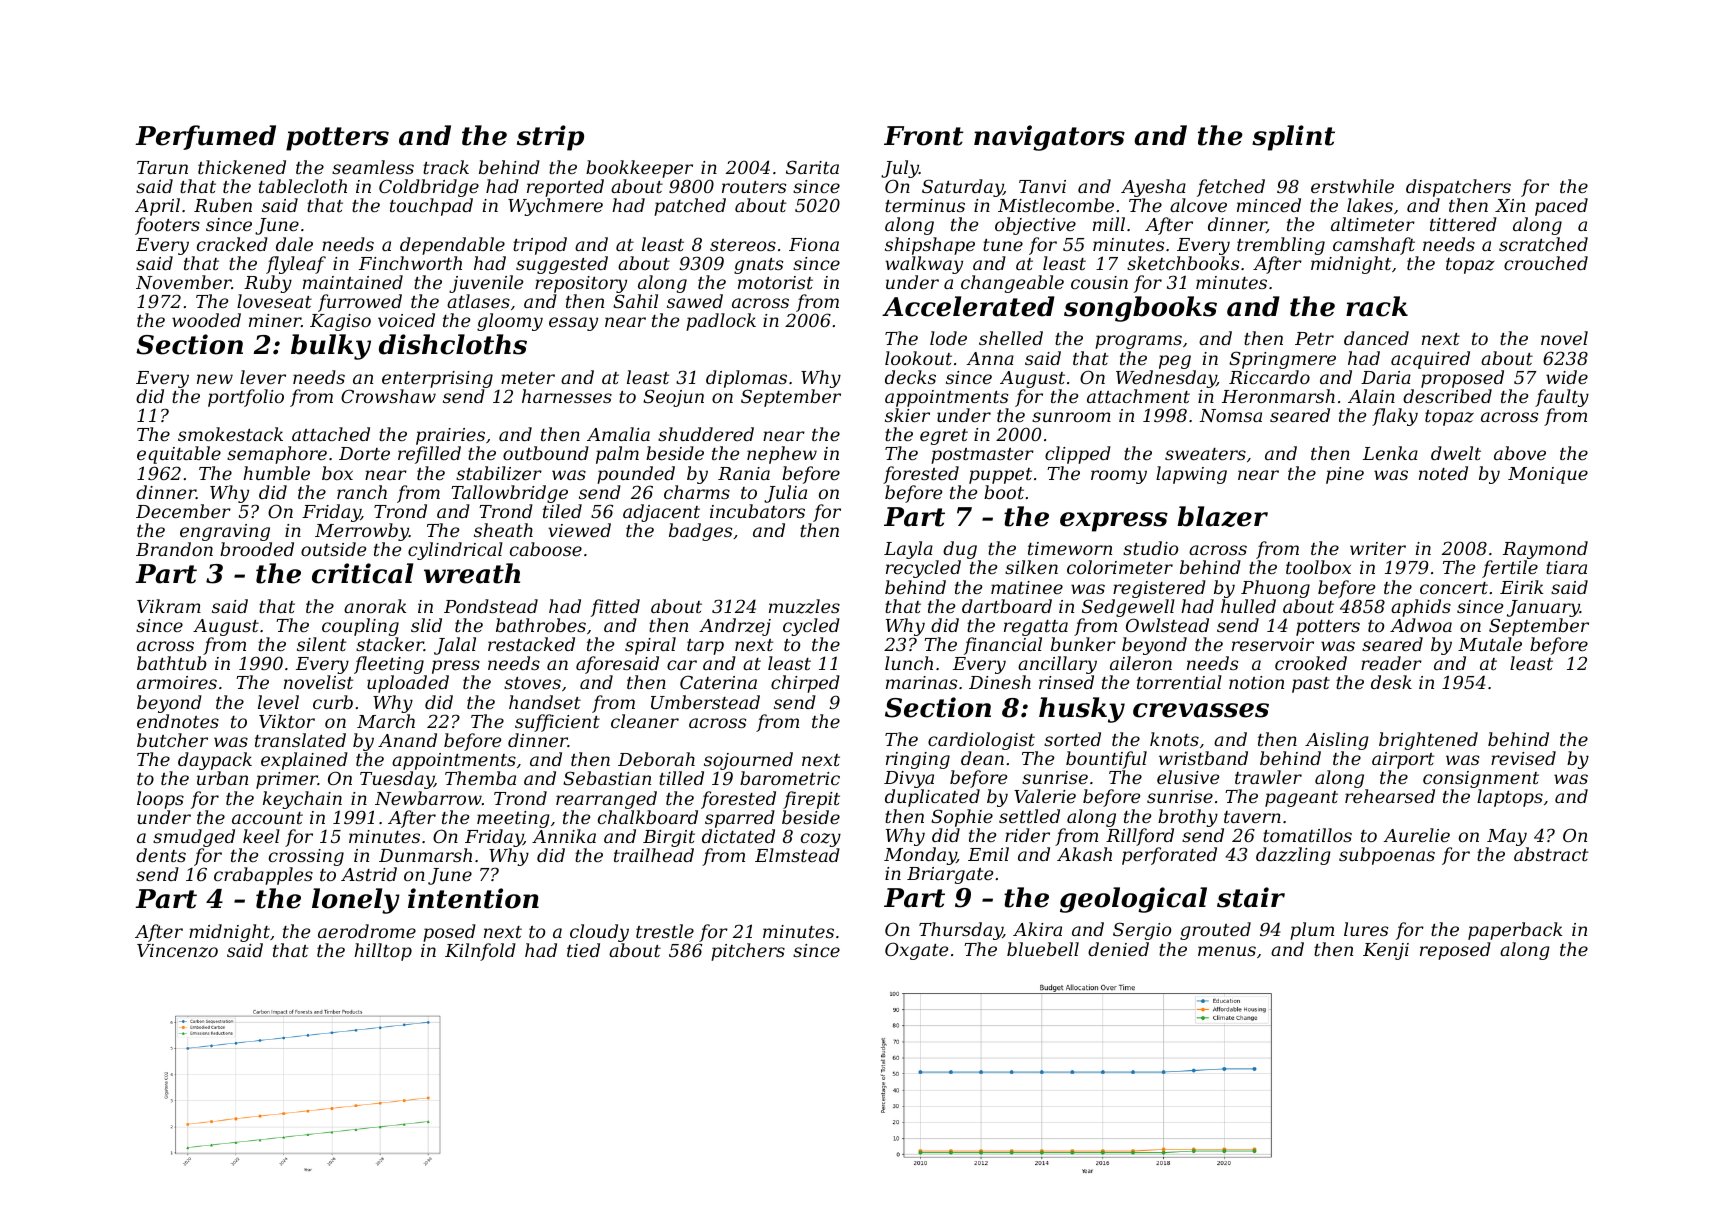  Describe the element at coordinates (925, 205) in the document. I see `terminus` at that location.
